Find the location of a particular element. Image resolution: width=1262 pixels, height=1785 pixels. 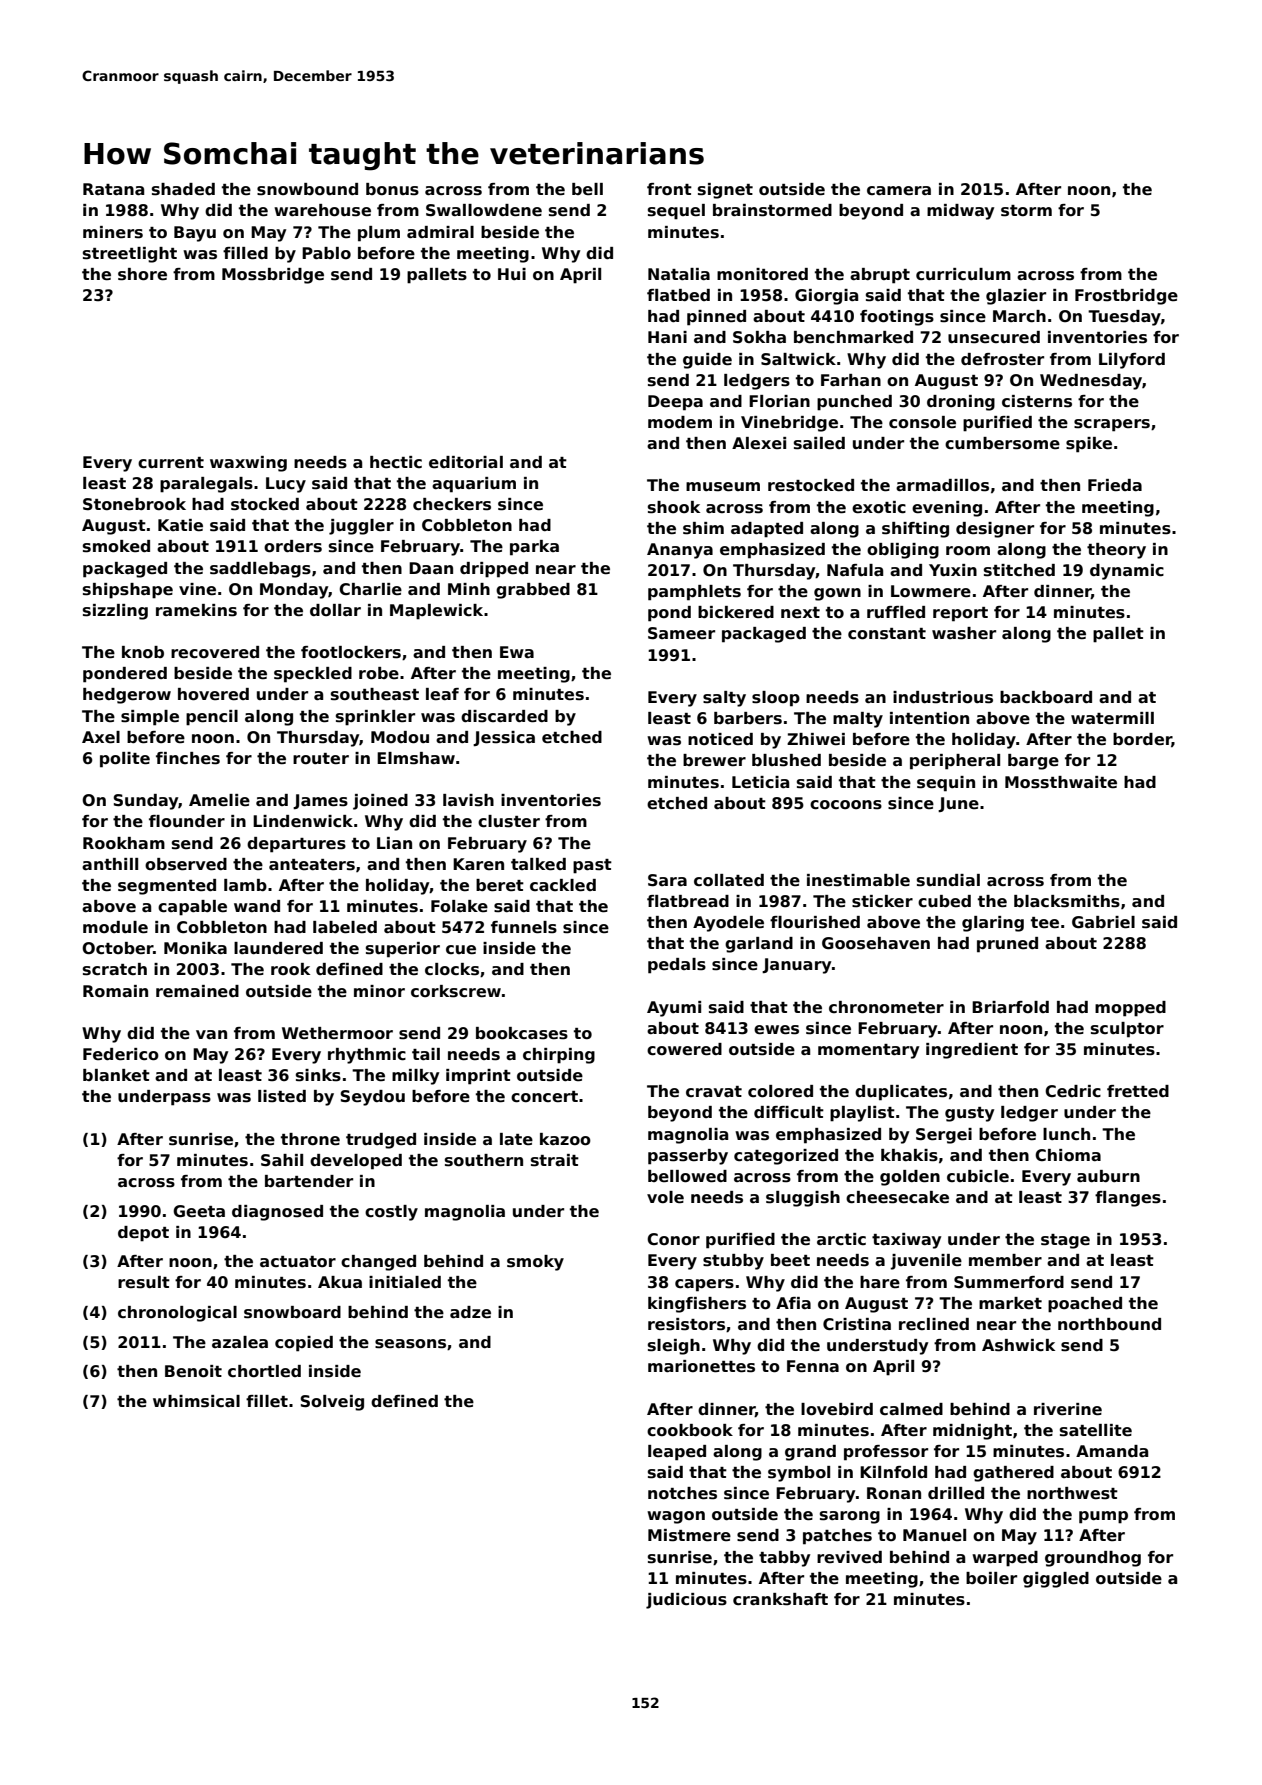

midway is located at coordinates (960, 212).
